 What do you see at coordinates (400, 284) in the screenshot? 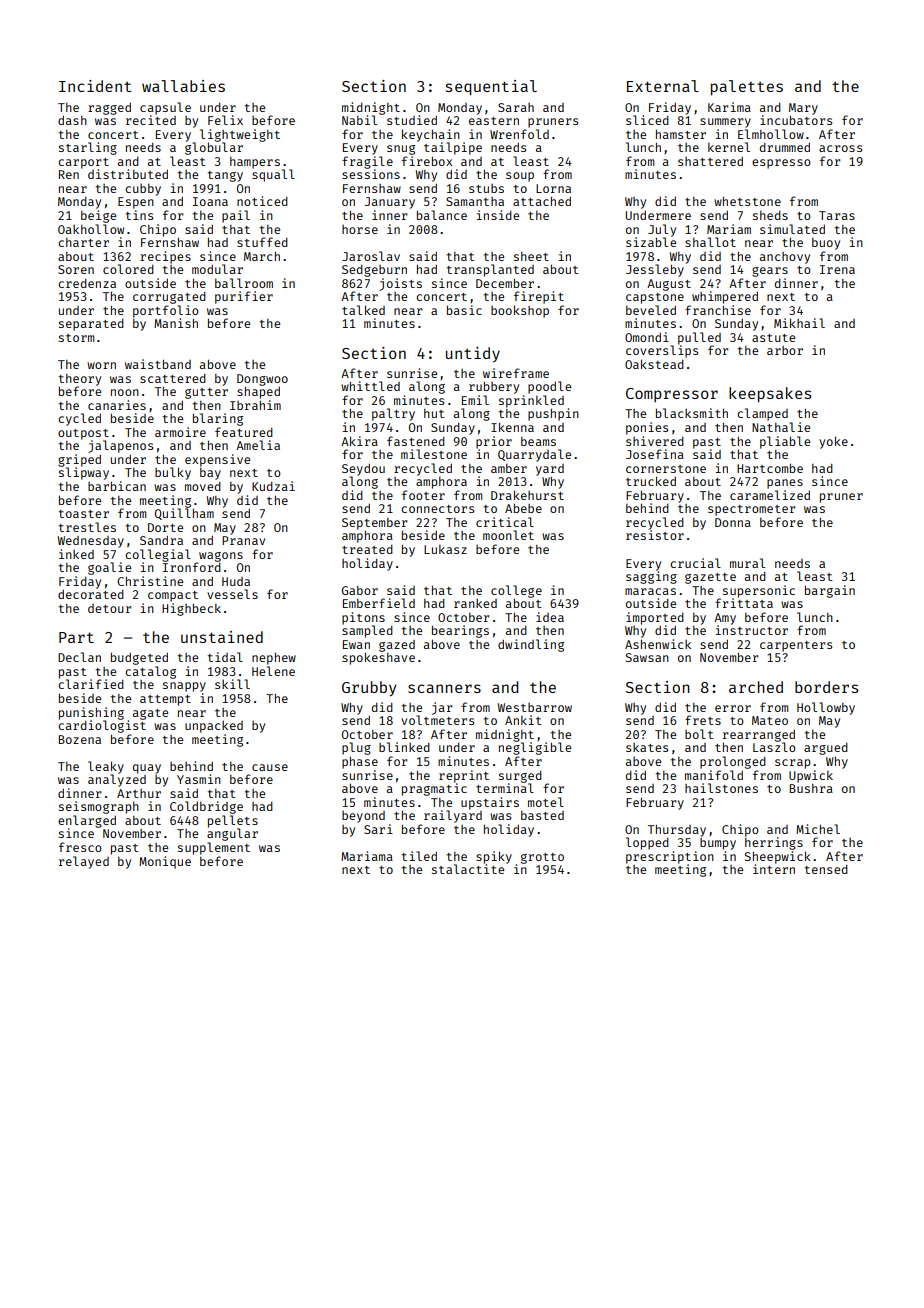
I see `joists` at bounding box center [400, 284].
